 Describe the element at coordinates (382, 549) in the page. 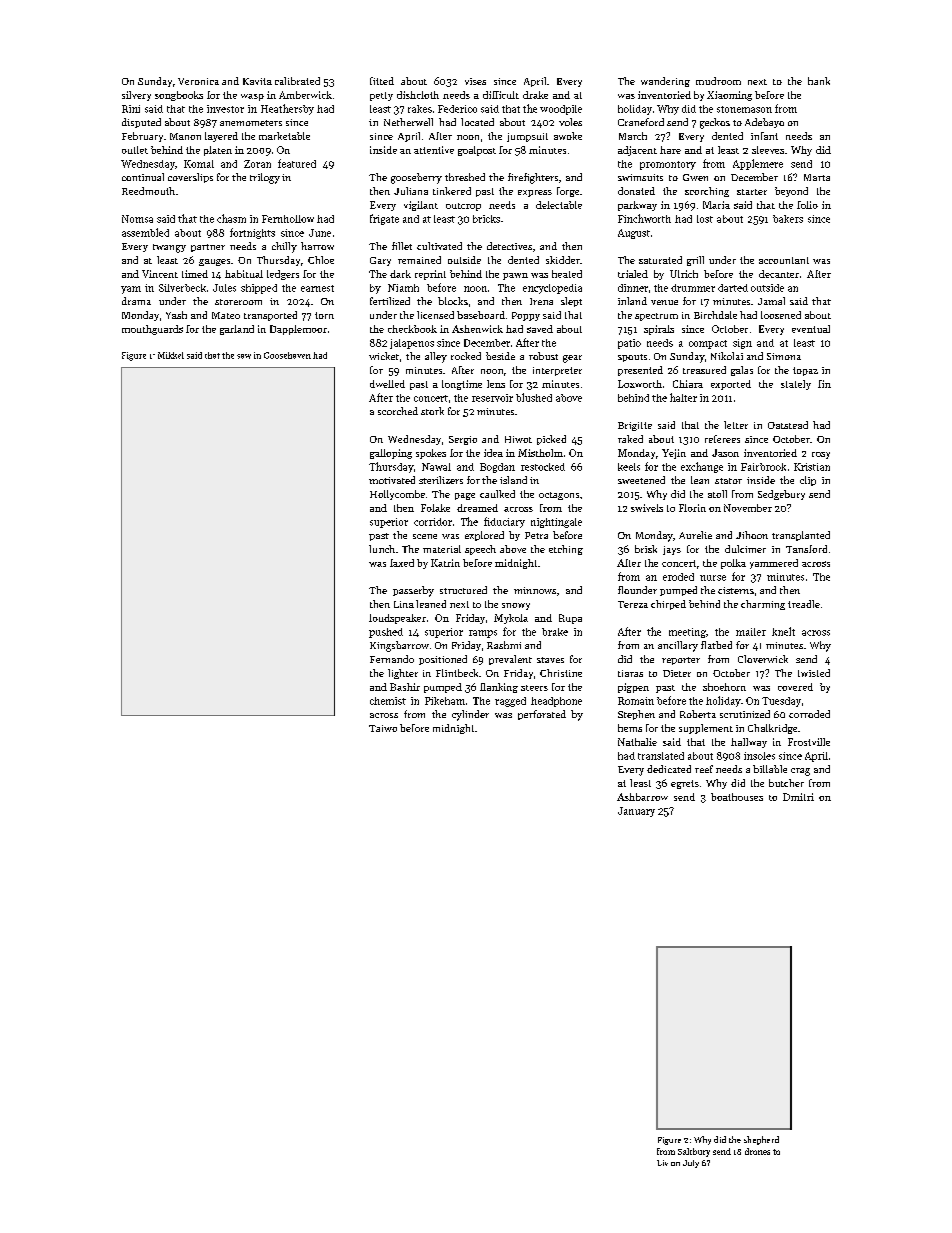

I see `lunch` at that location.
